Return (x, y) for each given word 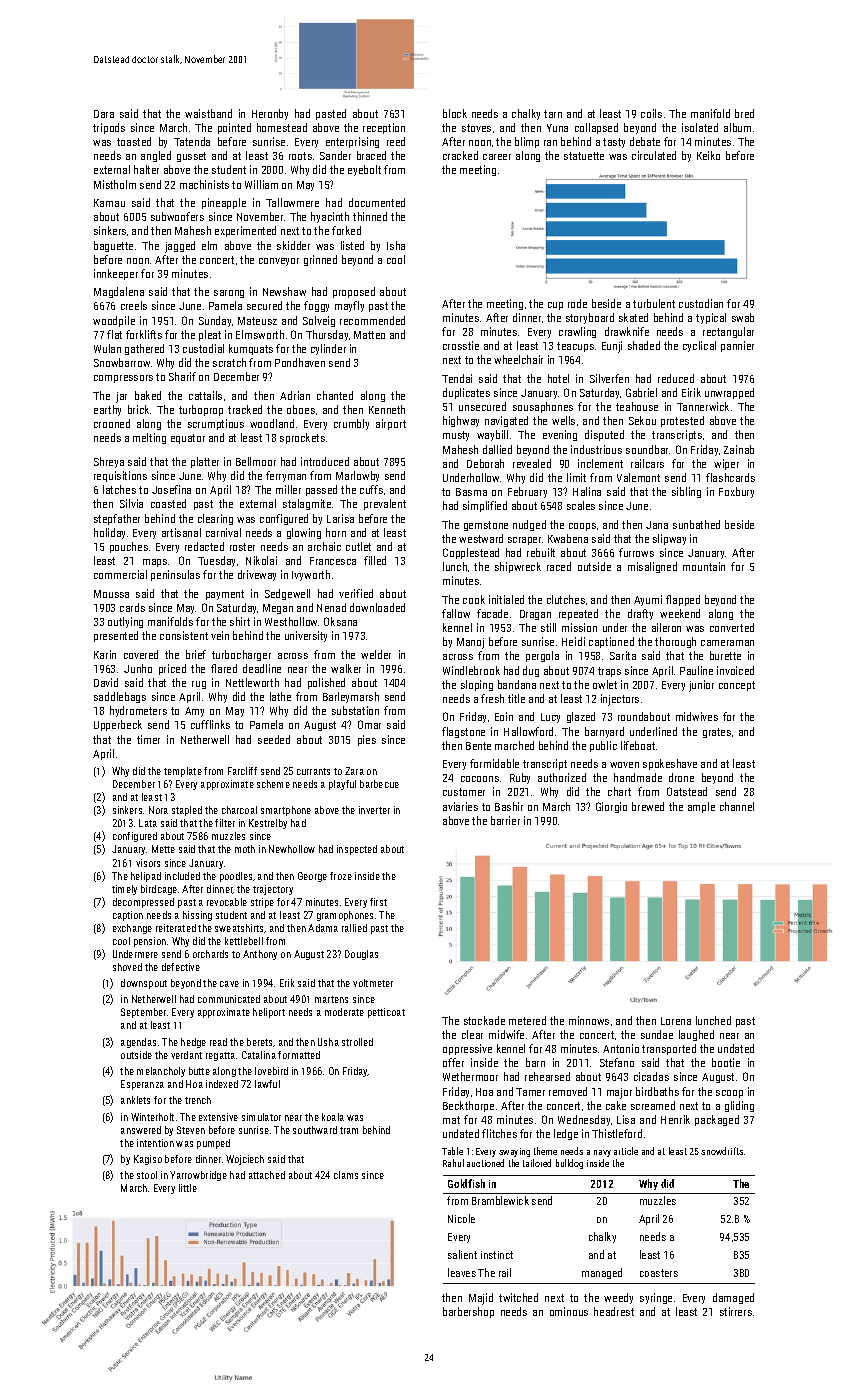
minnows (589, 1020)
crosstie (461, 345)
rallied (354, 928)
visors (148, 863)
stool (147, 1175)
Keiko (708, 155)
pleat (210, 335)
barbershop (468, 1312)
